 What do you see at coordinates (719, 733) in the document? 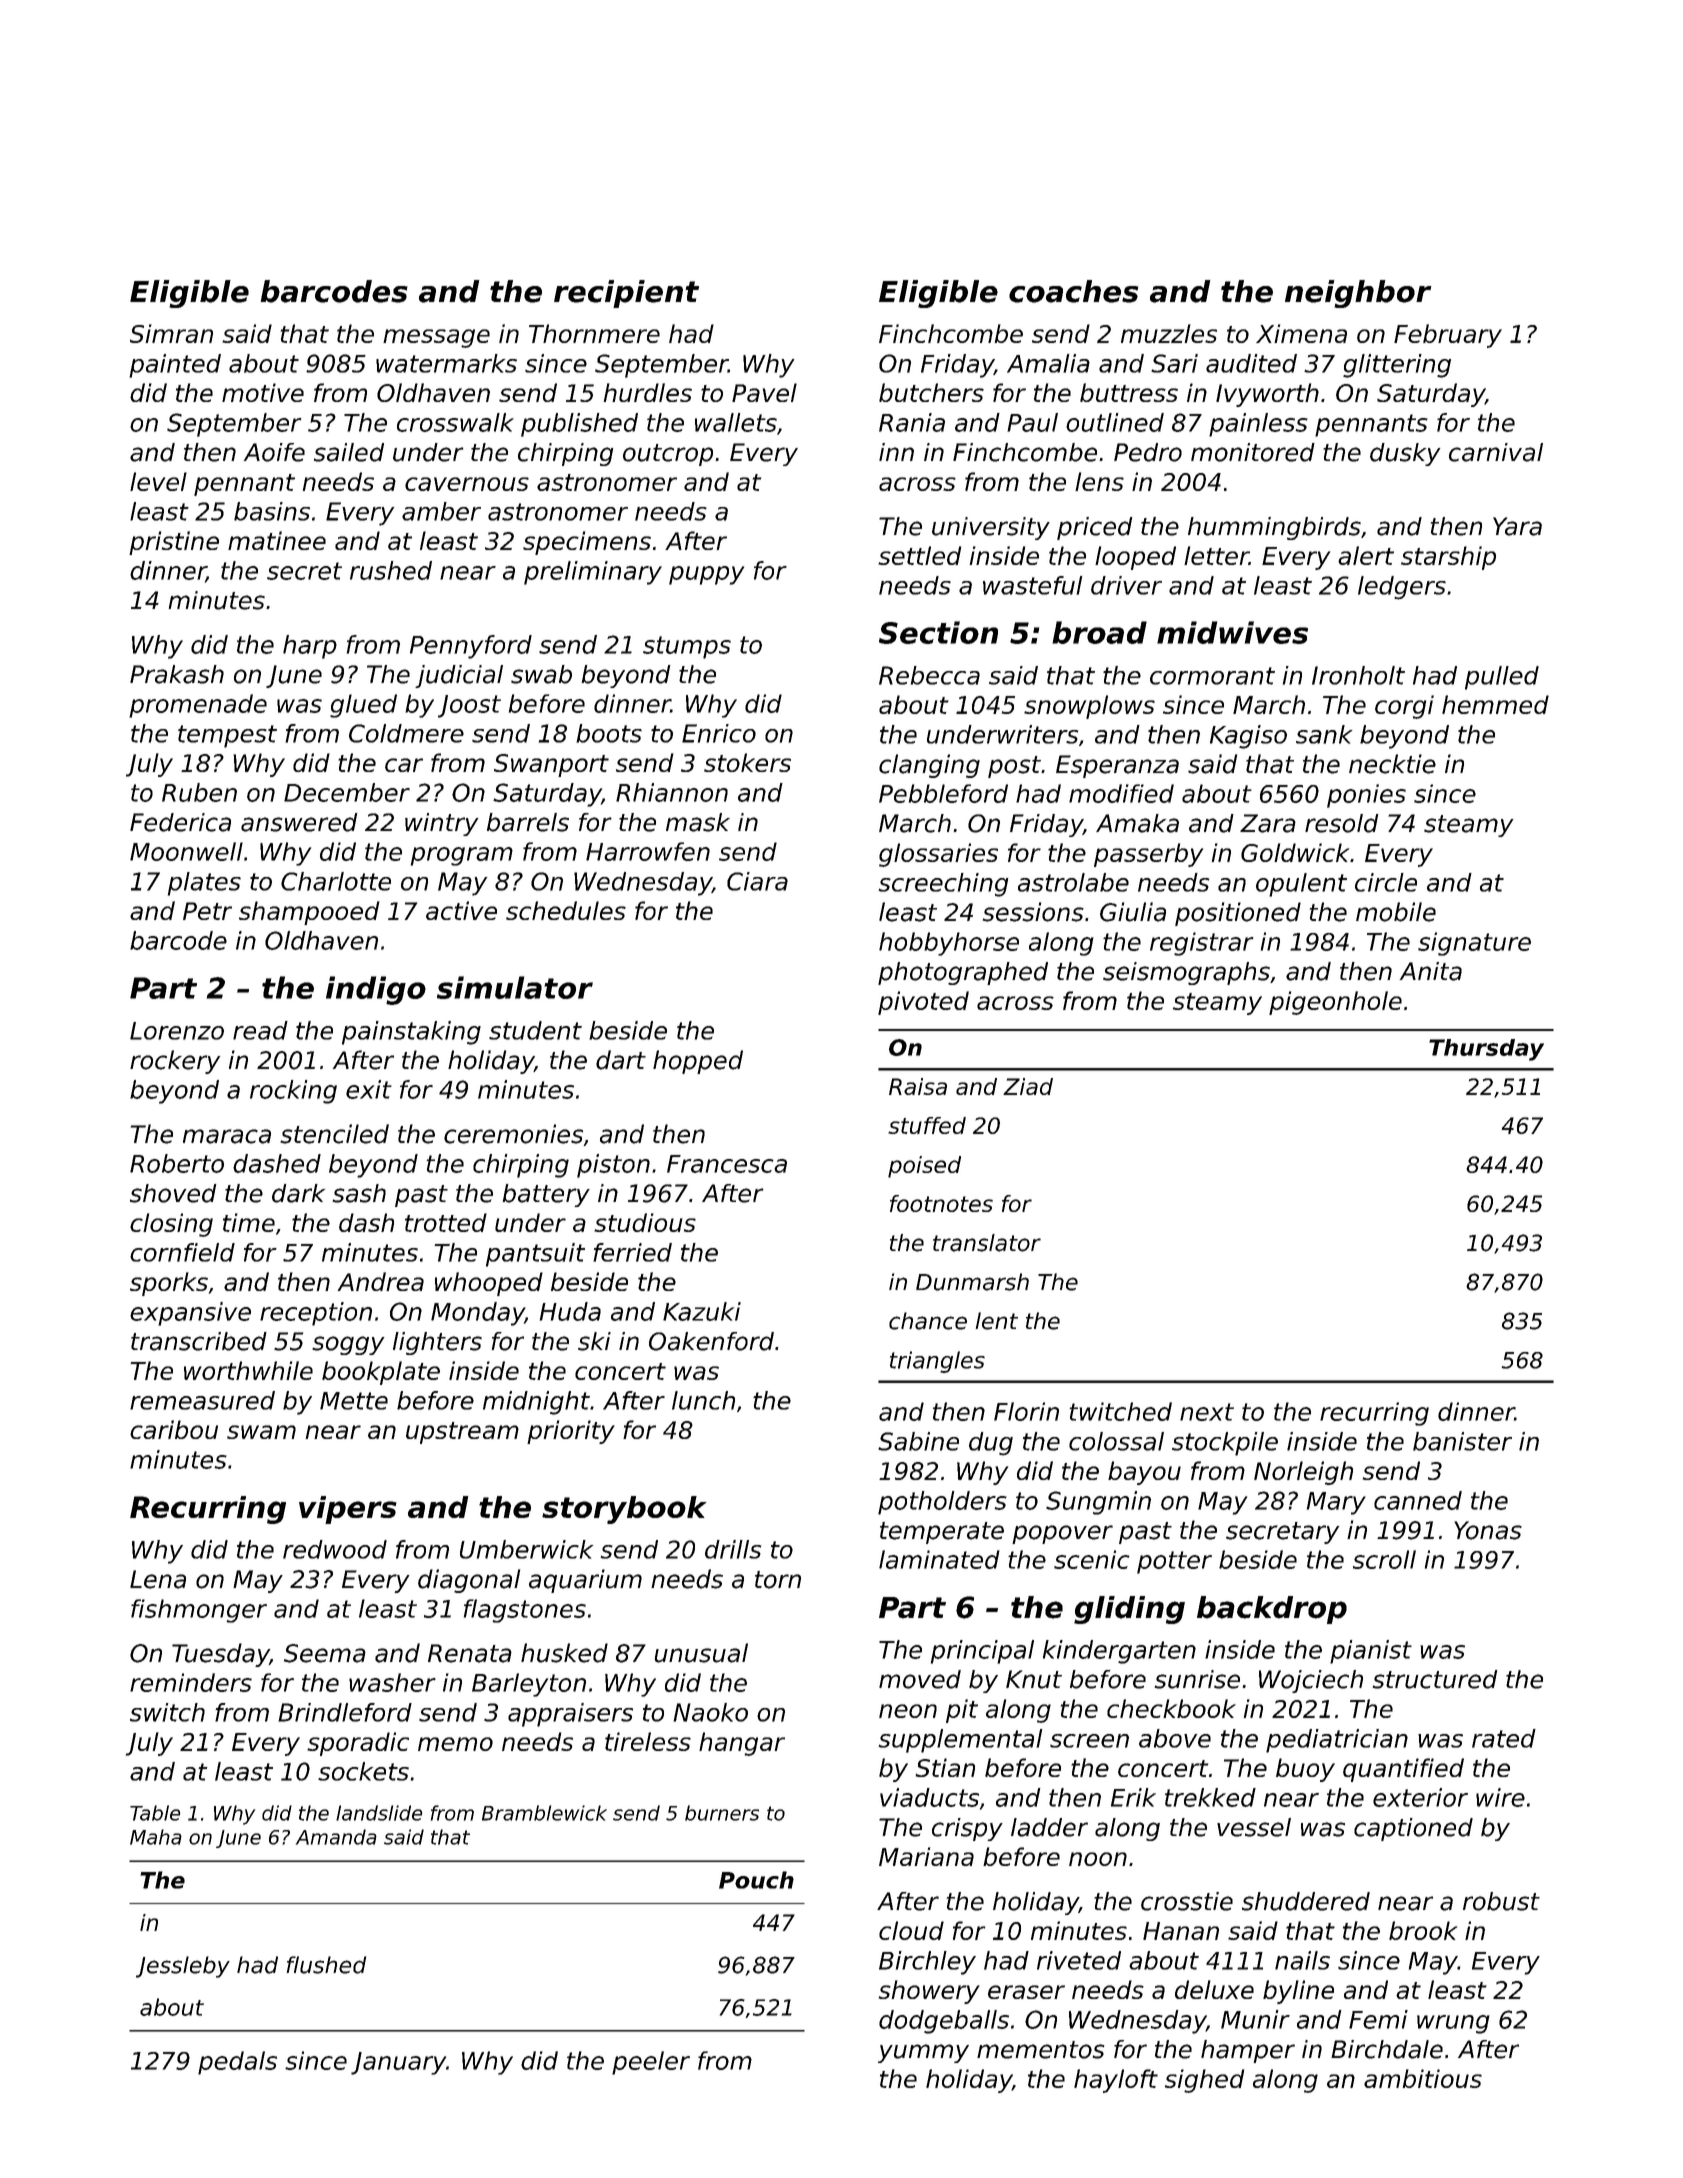
I see `Enrico` at bounding box center [719, 733].
